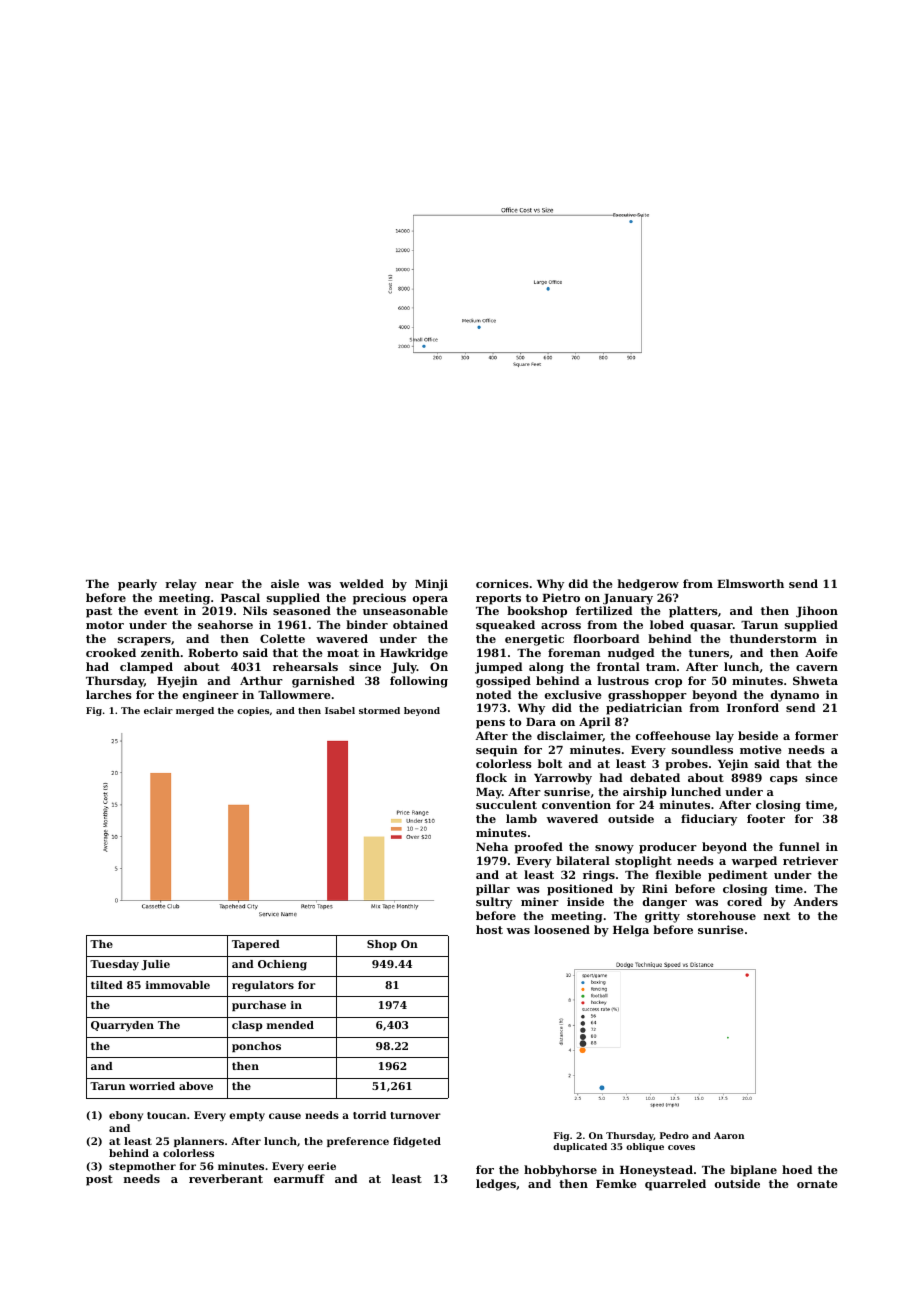 This screenshot has height=1308, width=924. What do you see at coordinates (417, 1142) in the screenshot?
I see `fidgeted` at bounding box center [417, 1142].
